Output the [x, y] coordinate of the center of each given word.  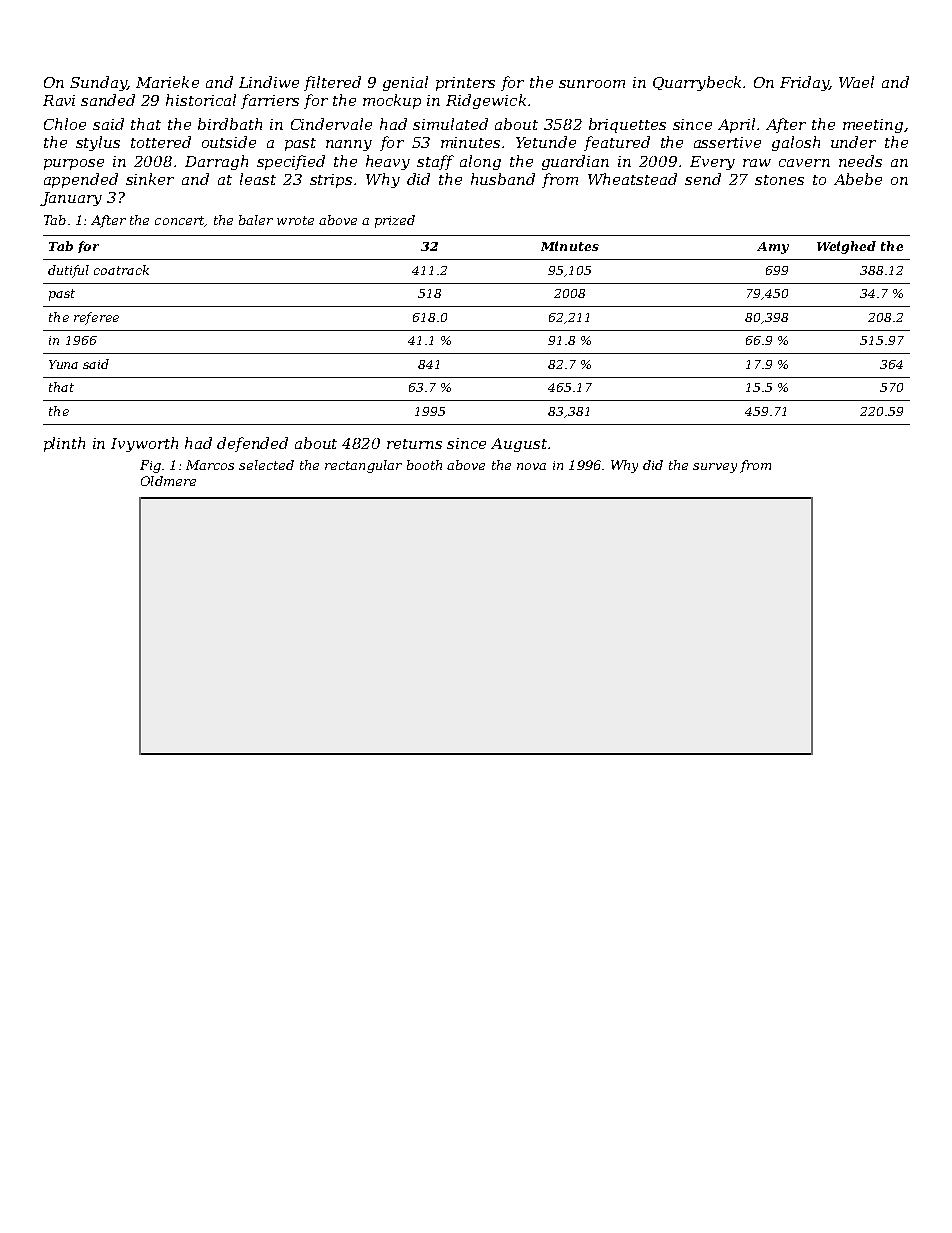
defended [252, 444]
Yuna [63, 364]
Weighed [846, 247]
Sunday [98, 83]
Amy [773, 248]
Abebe [858, 179]
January [71, 199]
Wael [856, 82]
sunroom [592, 84]
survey [715, 468]
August [519, 445]
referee [96, 318]
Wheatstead [632, 179]
